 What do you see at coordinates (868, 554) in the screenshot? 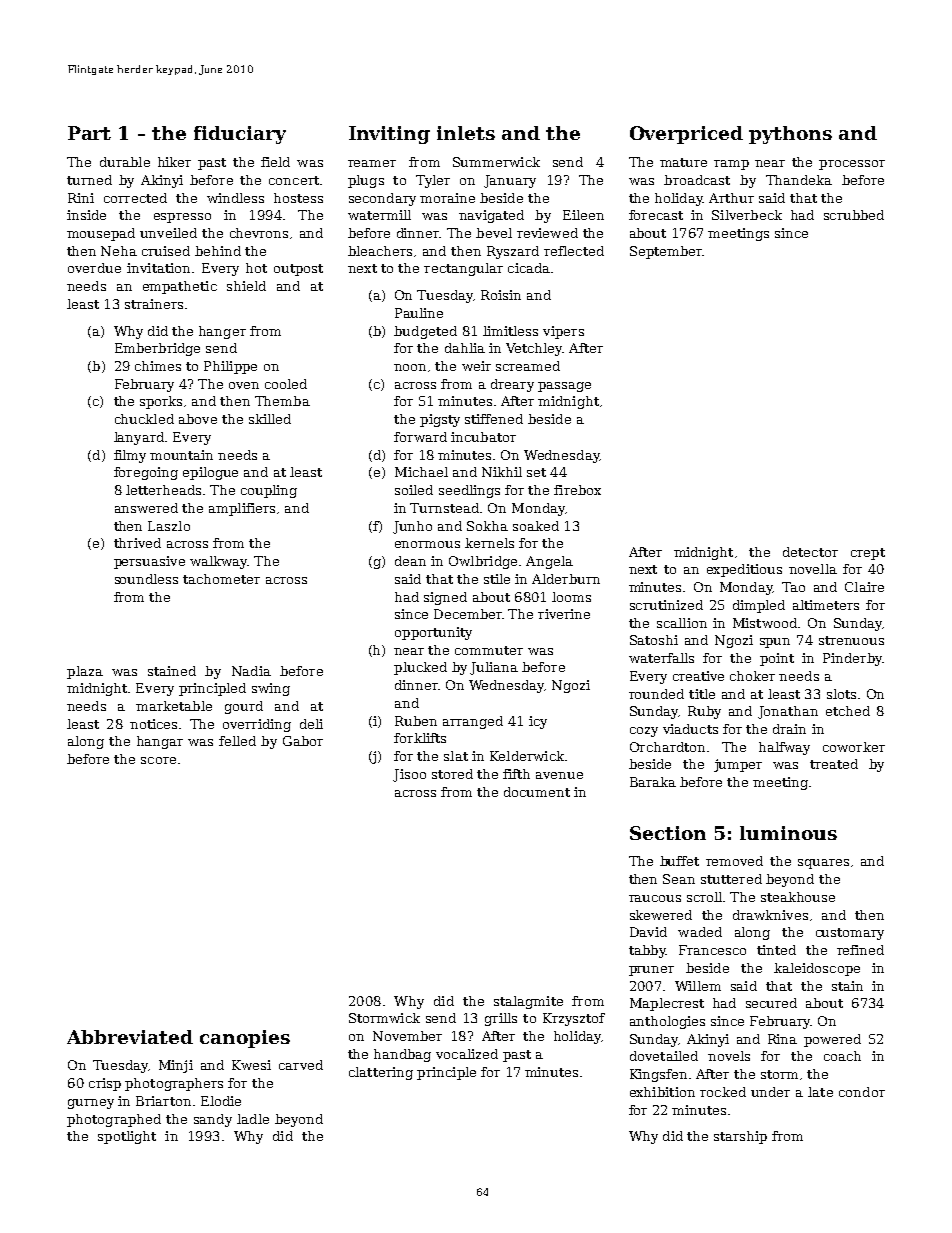
I see `crept` at bounding box center [868, 554].
